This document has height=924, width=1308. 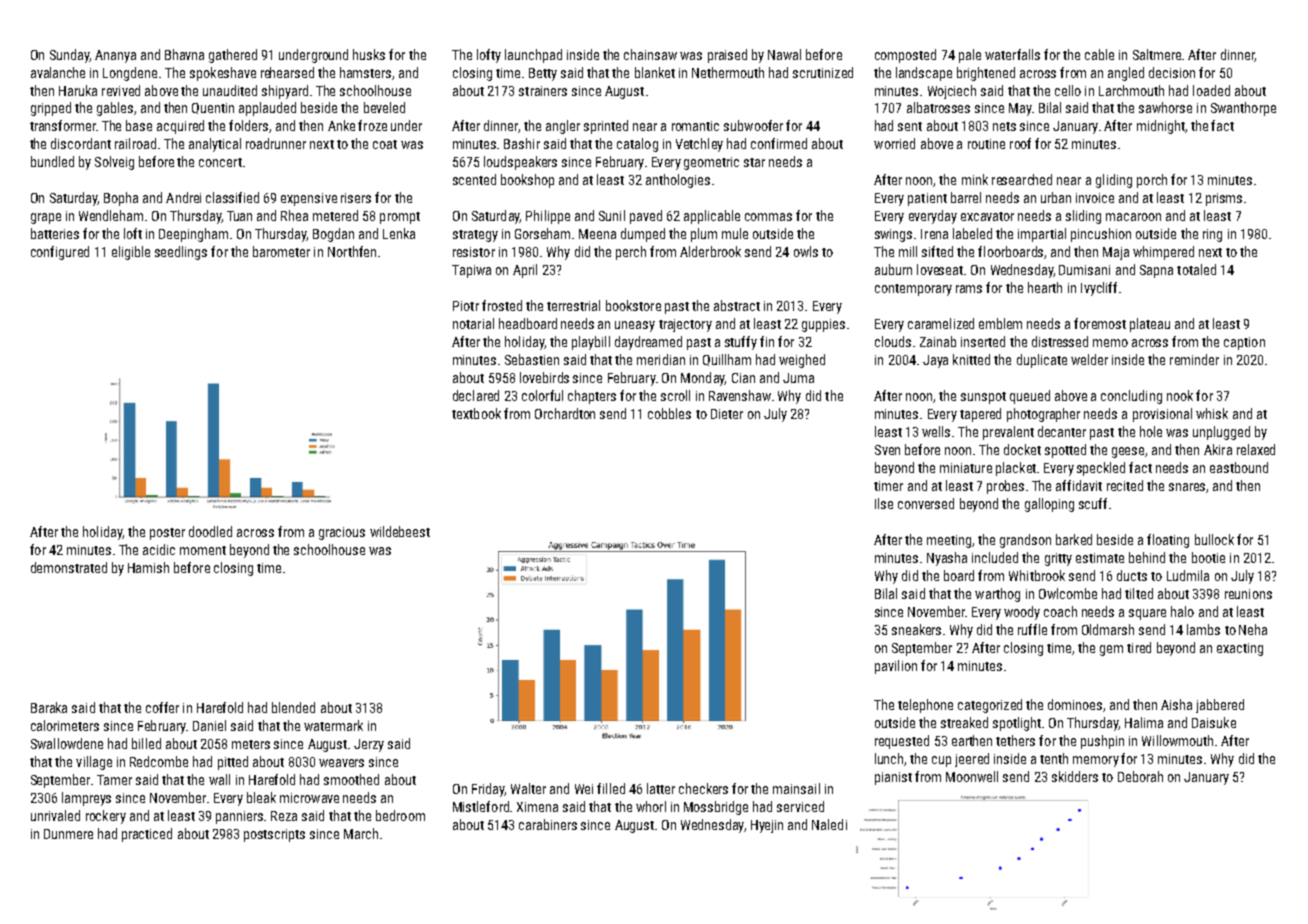 What do you see at coordinates (471, 271) in the document?
I see `Tapiwa` at bounding box center [471, 271].
